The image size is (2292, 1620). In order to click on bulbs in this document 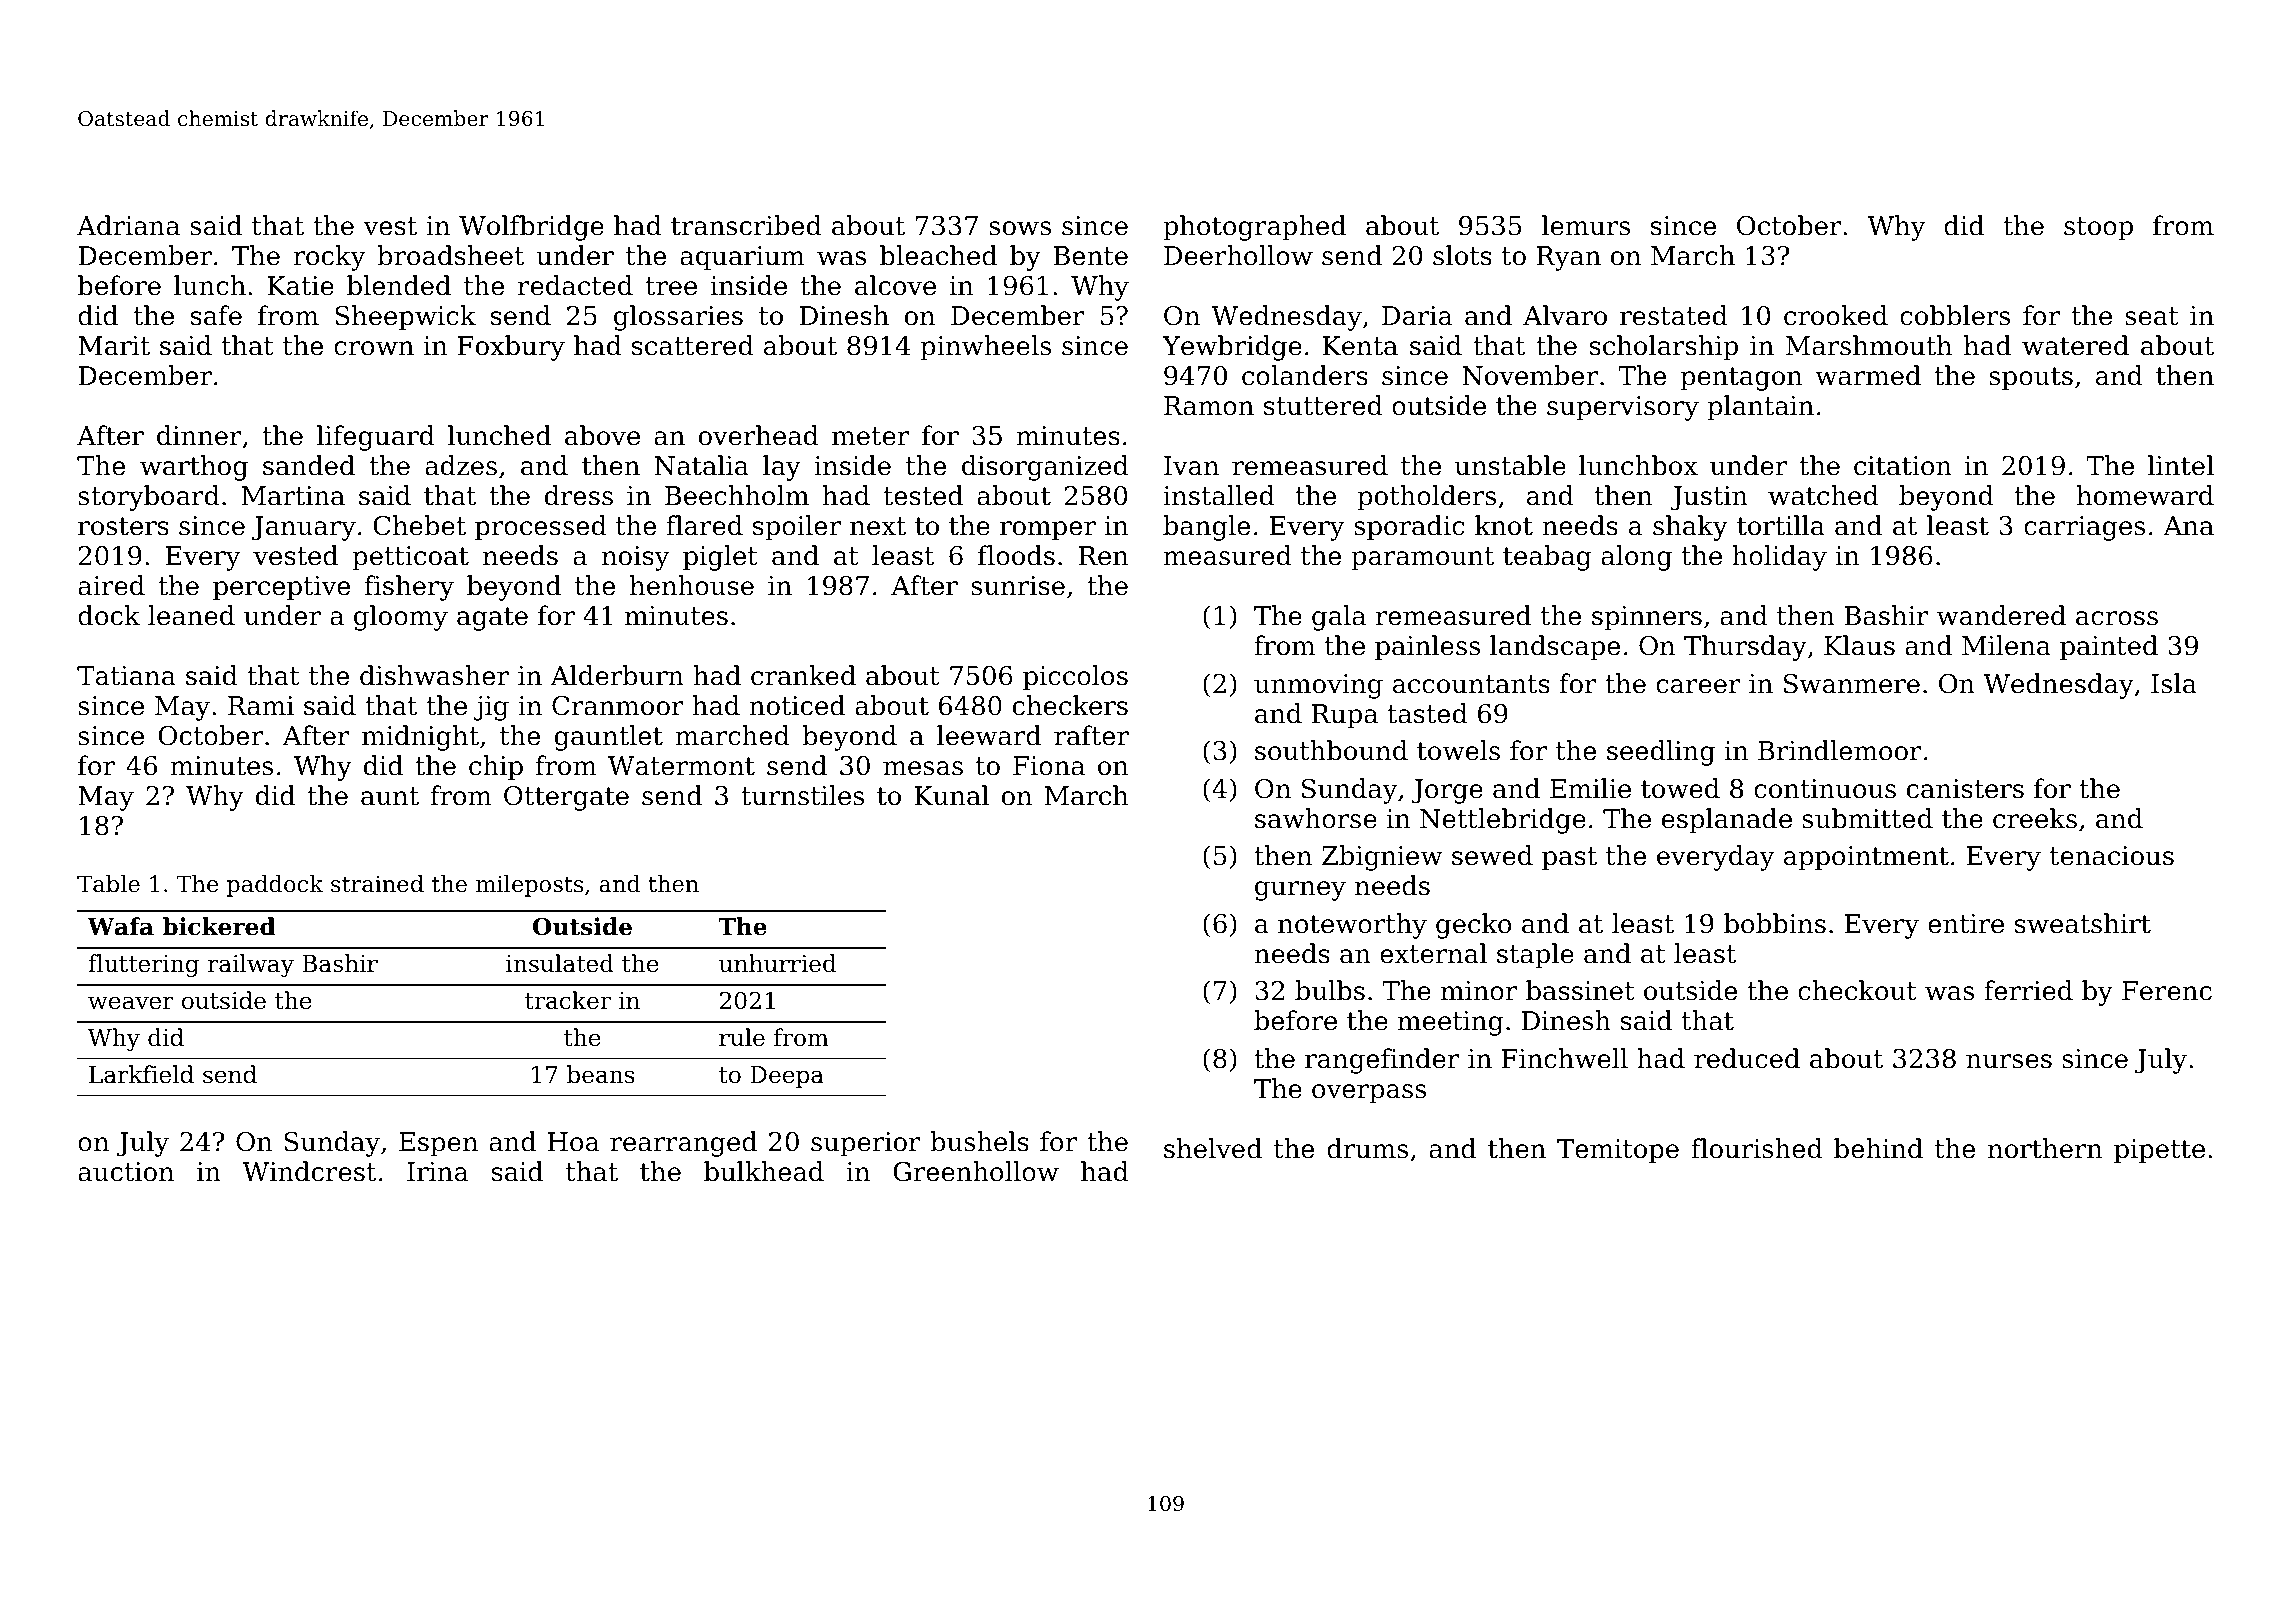, I will do `click(1330, 990)`.
